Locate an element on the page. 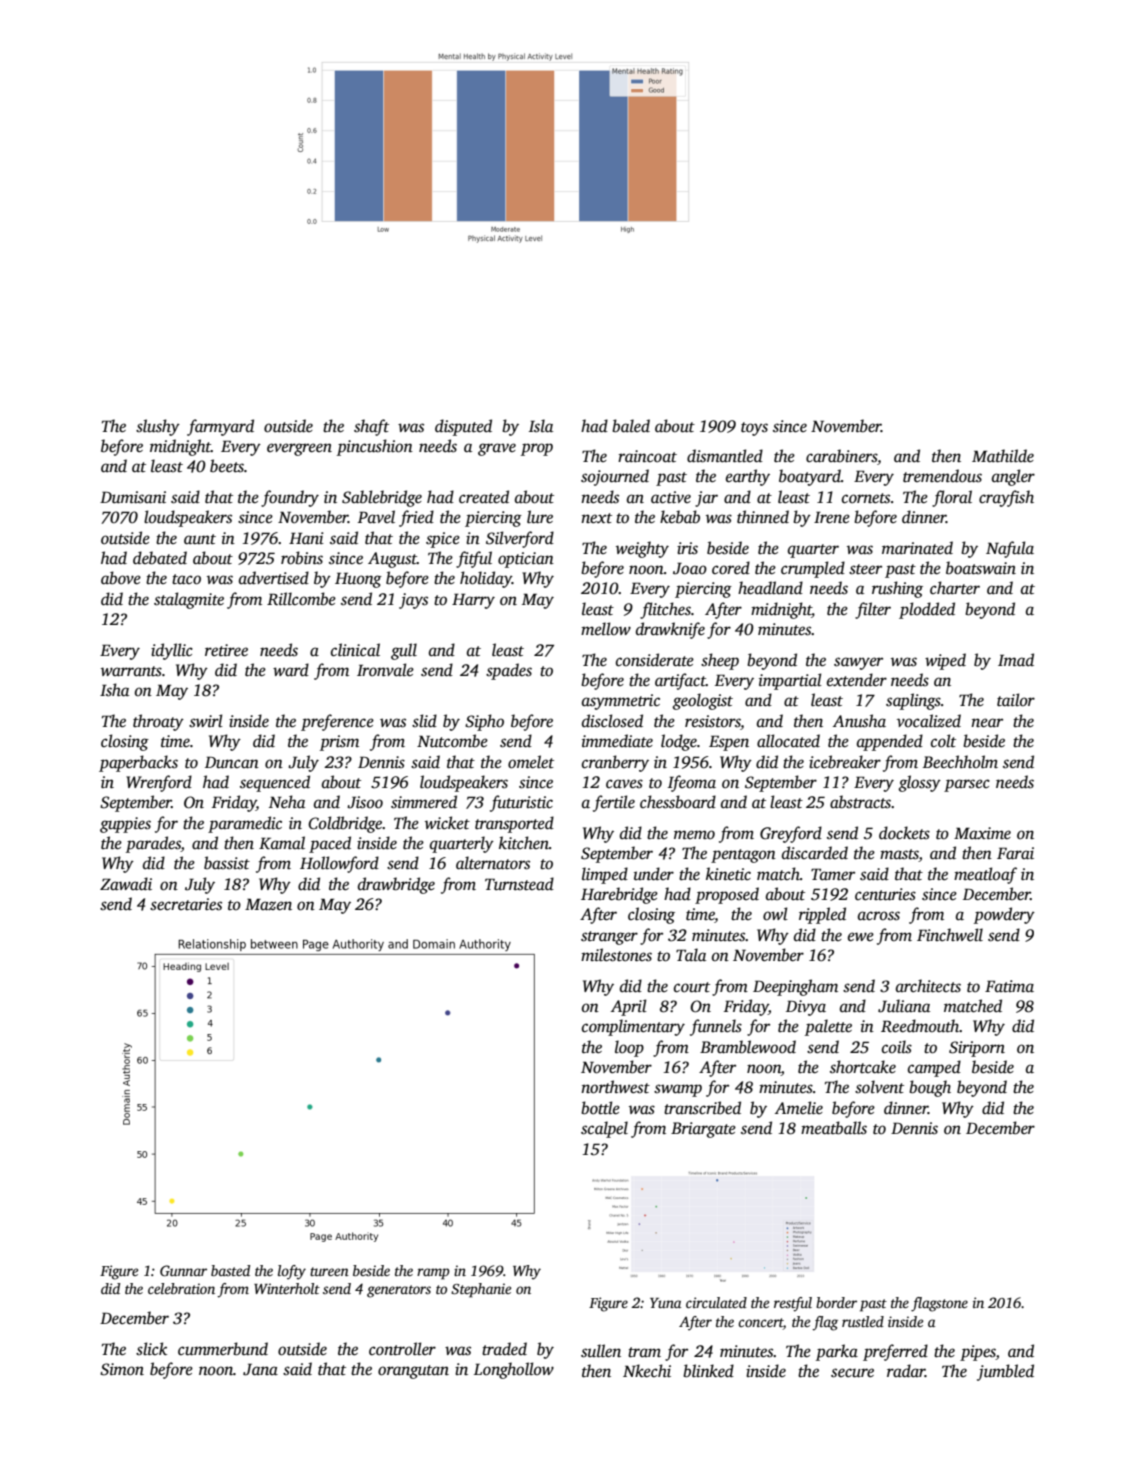 The width and height of the image is (1135, 1469). celebration is located at coordinates (181, 1288).
